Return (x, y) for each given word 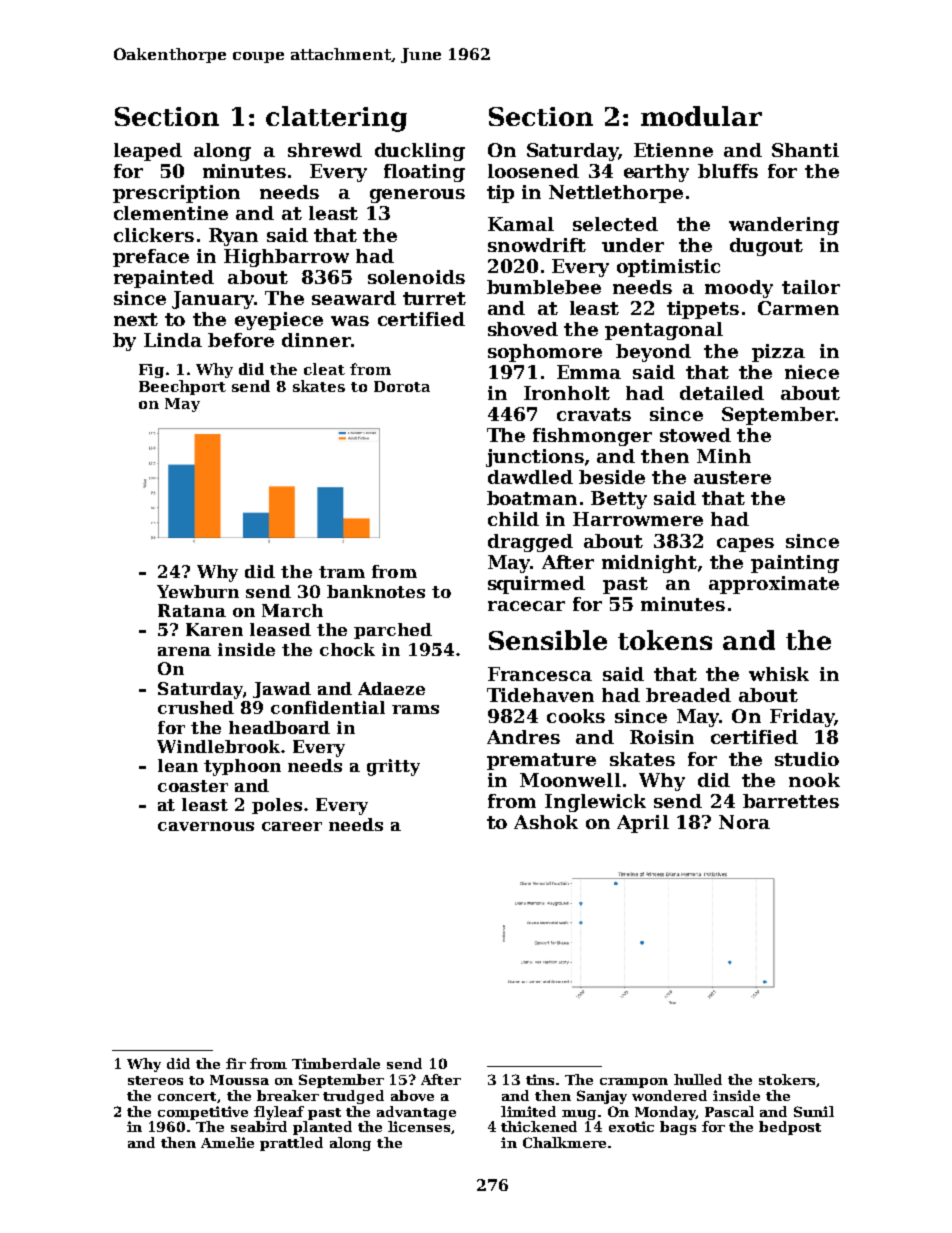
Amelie (227, 1142)
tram (342, 572)
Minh (724, 456)
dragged (530, 543)
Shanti (805, 150)
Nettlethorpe (616, 194)
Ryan (233, 237)
